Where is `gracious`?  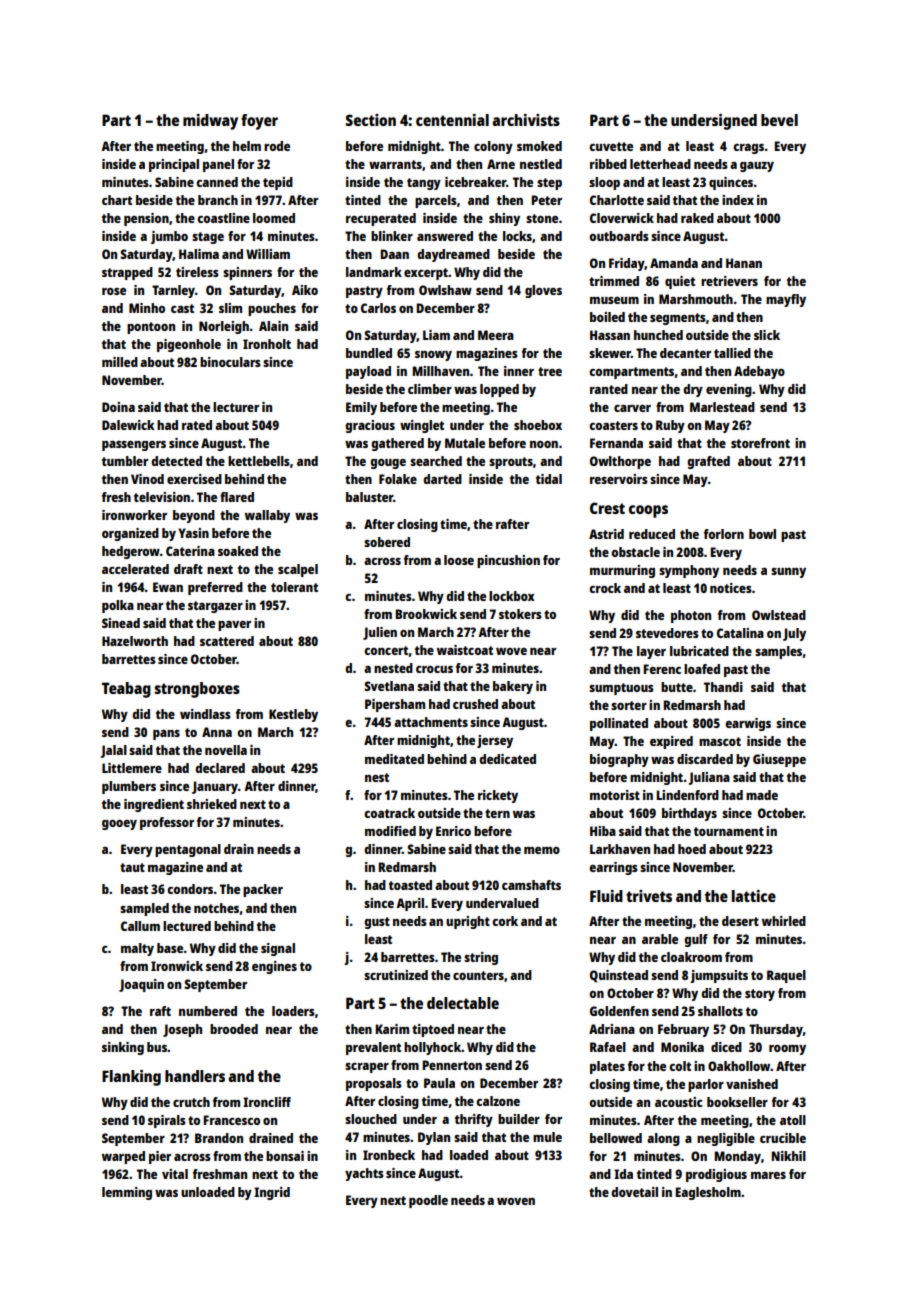
gracious is located at coordinates (370, 426).
